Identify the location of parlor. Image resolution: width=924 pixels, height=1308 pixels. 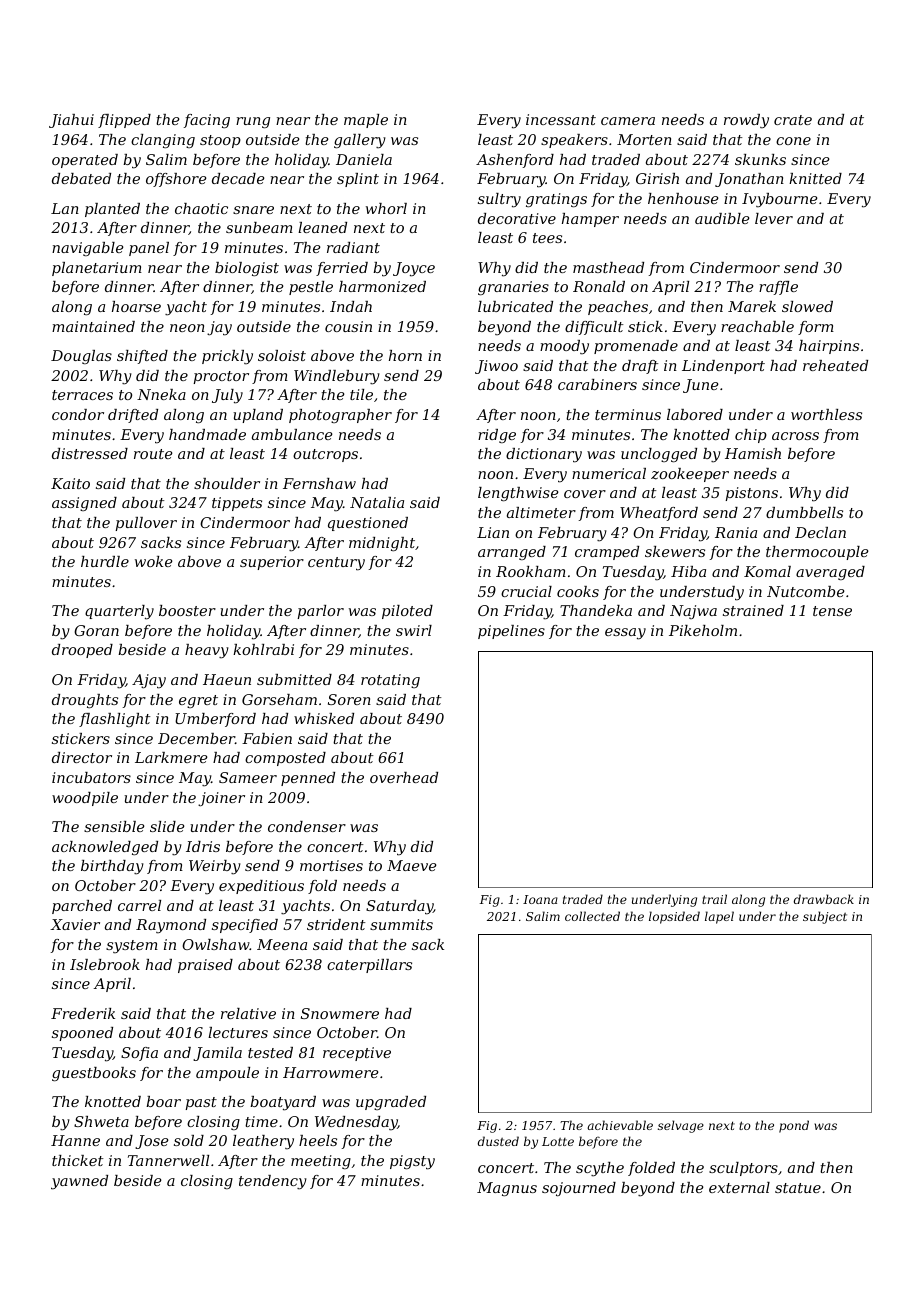
(320, 612).
